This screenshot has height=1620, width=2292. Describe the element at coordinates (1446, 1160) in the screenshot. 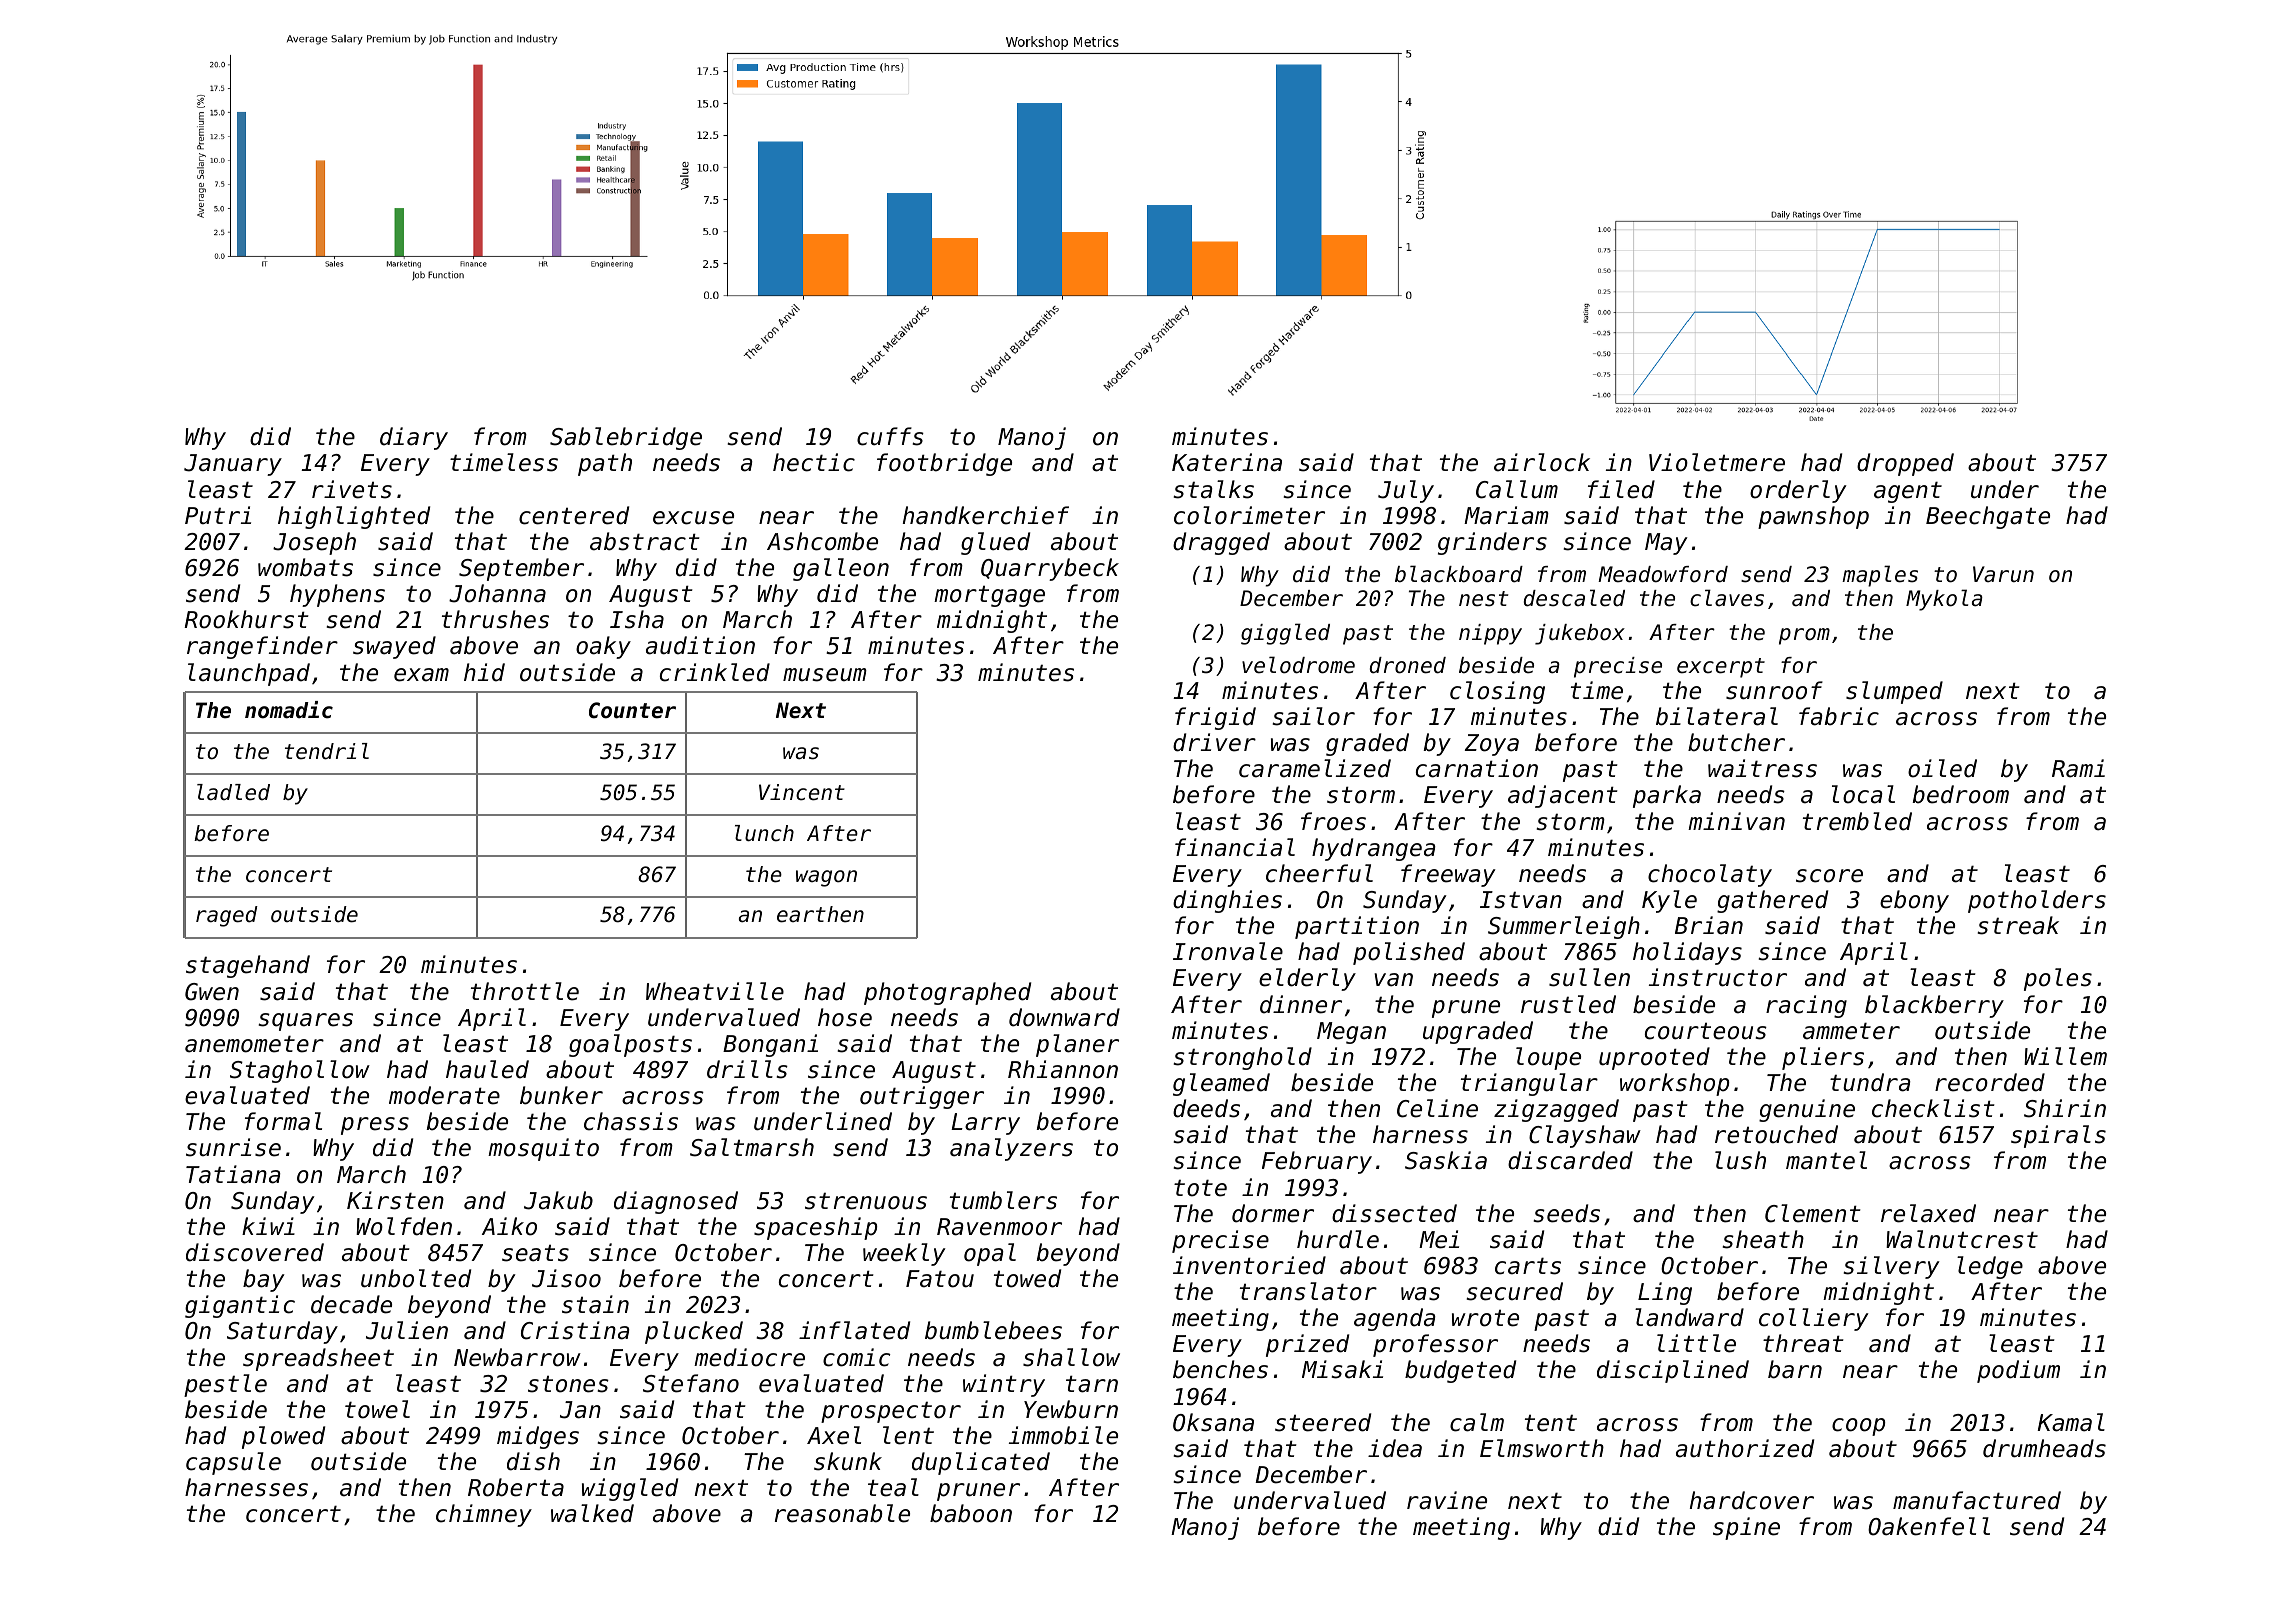

I see `Saskia` at that location.
